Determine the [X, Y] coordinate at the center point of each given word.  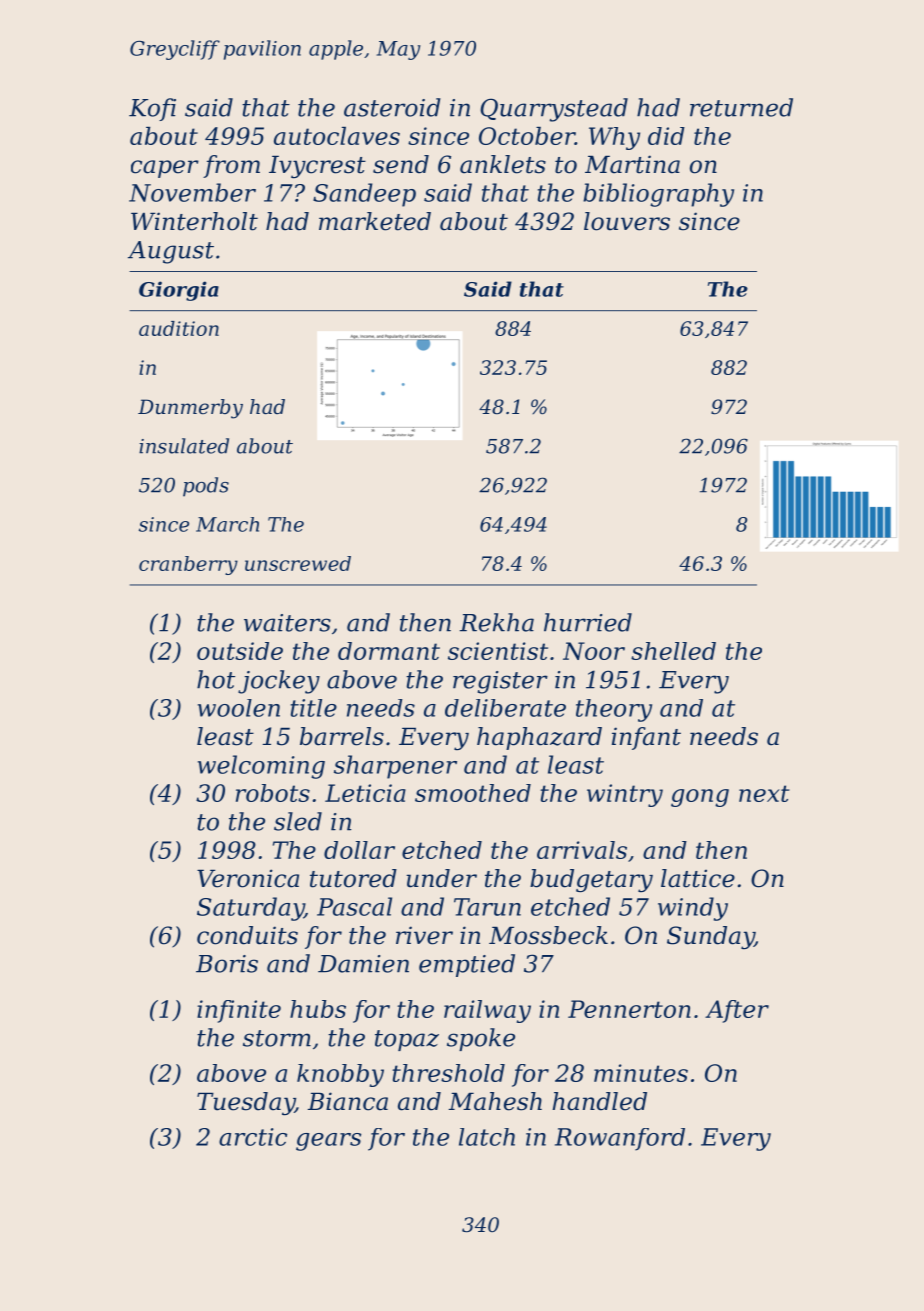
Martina [632, 164]
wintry [625, 795]
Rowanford [620, 1139]
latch [487, 1137]
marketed [375, 221]
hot [216, 679]
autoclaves [337, 136]
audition [179, 328]
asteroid [392, 107]
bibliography [658, 195]
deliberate [505, 708]
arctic [253, 1137]
